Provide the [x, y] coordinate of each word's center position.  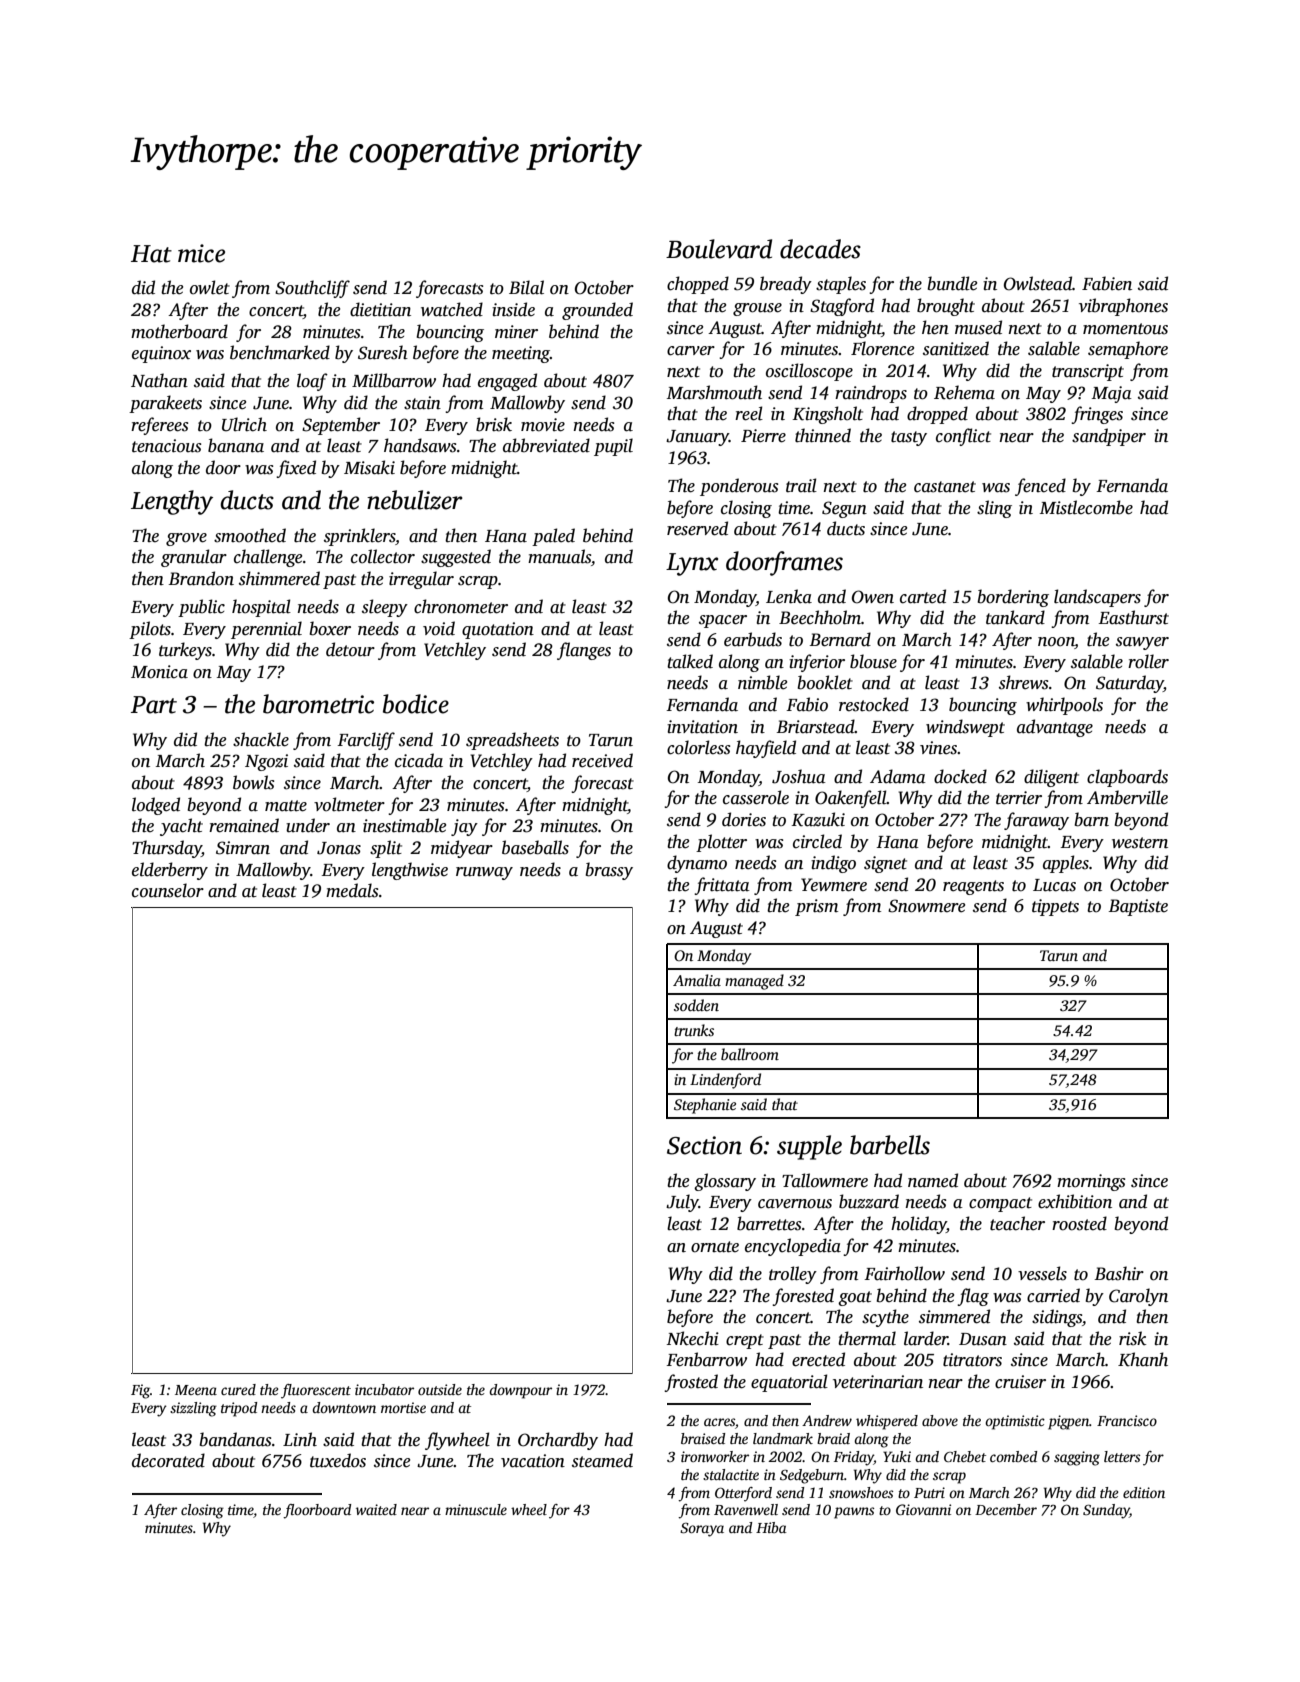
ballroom [750, 1054]
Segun [844, 509]
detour [350, 649]
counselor [168, 890]
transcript [1088, 372]
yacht [181, 827]
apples [1066, 864]
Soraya [702, 1530]
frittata [722, 886]
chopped [698, 285]
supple [809, 1147]
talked [690, 661]
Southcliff [312, 289]
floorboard [317, 1511]
